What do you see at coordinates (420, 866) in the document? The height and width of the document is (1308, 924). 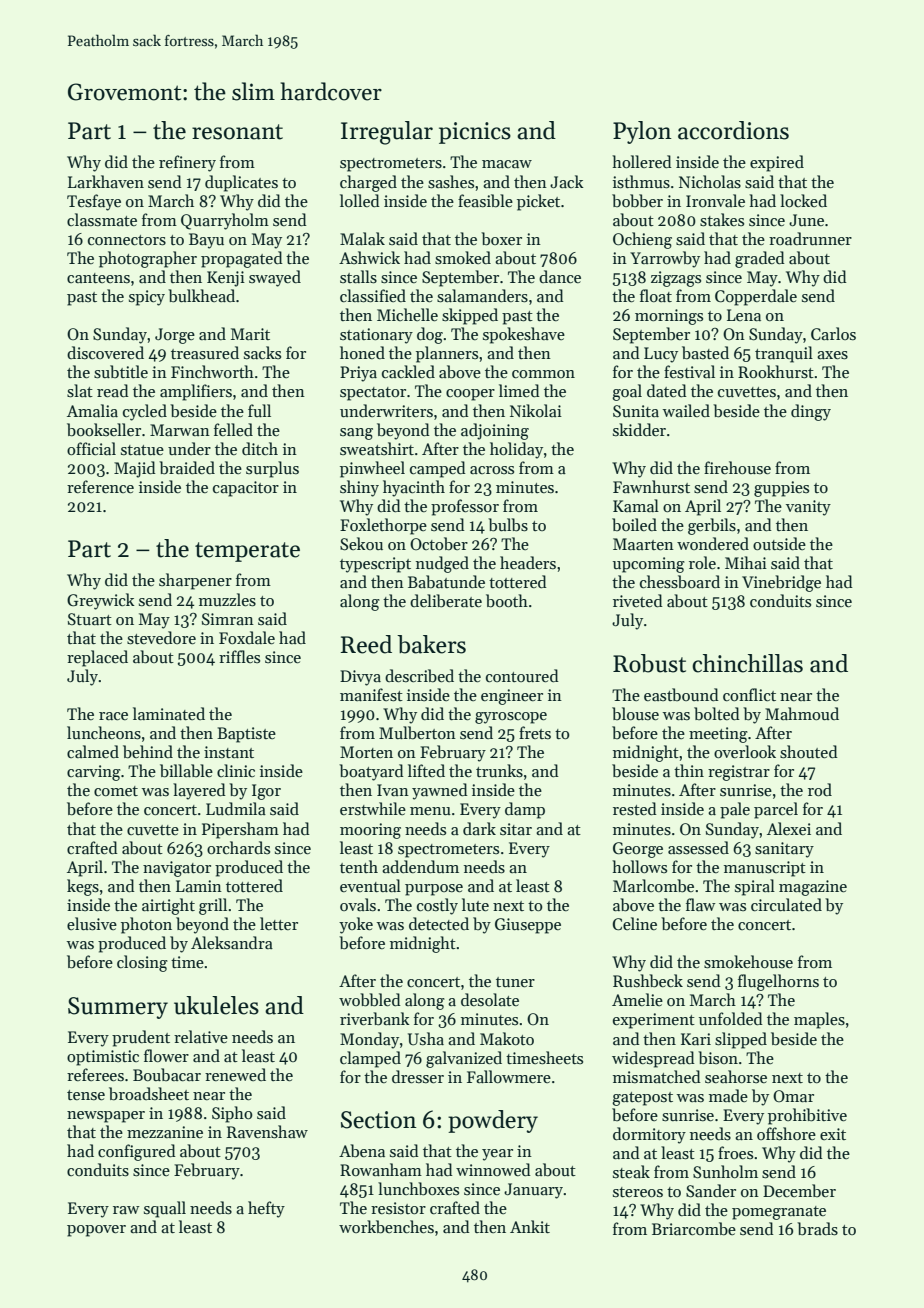 I see `addendum` at bounding box center [420, 866].
